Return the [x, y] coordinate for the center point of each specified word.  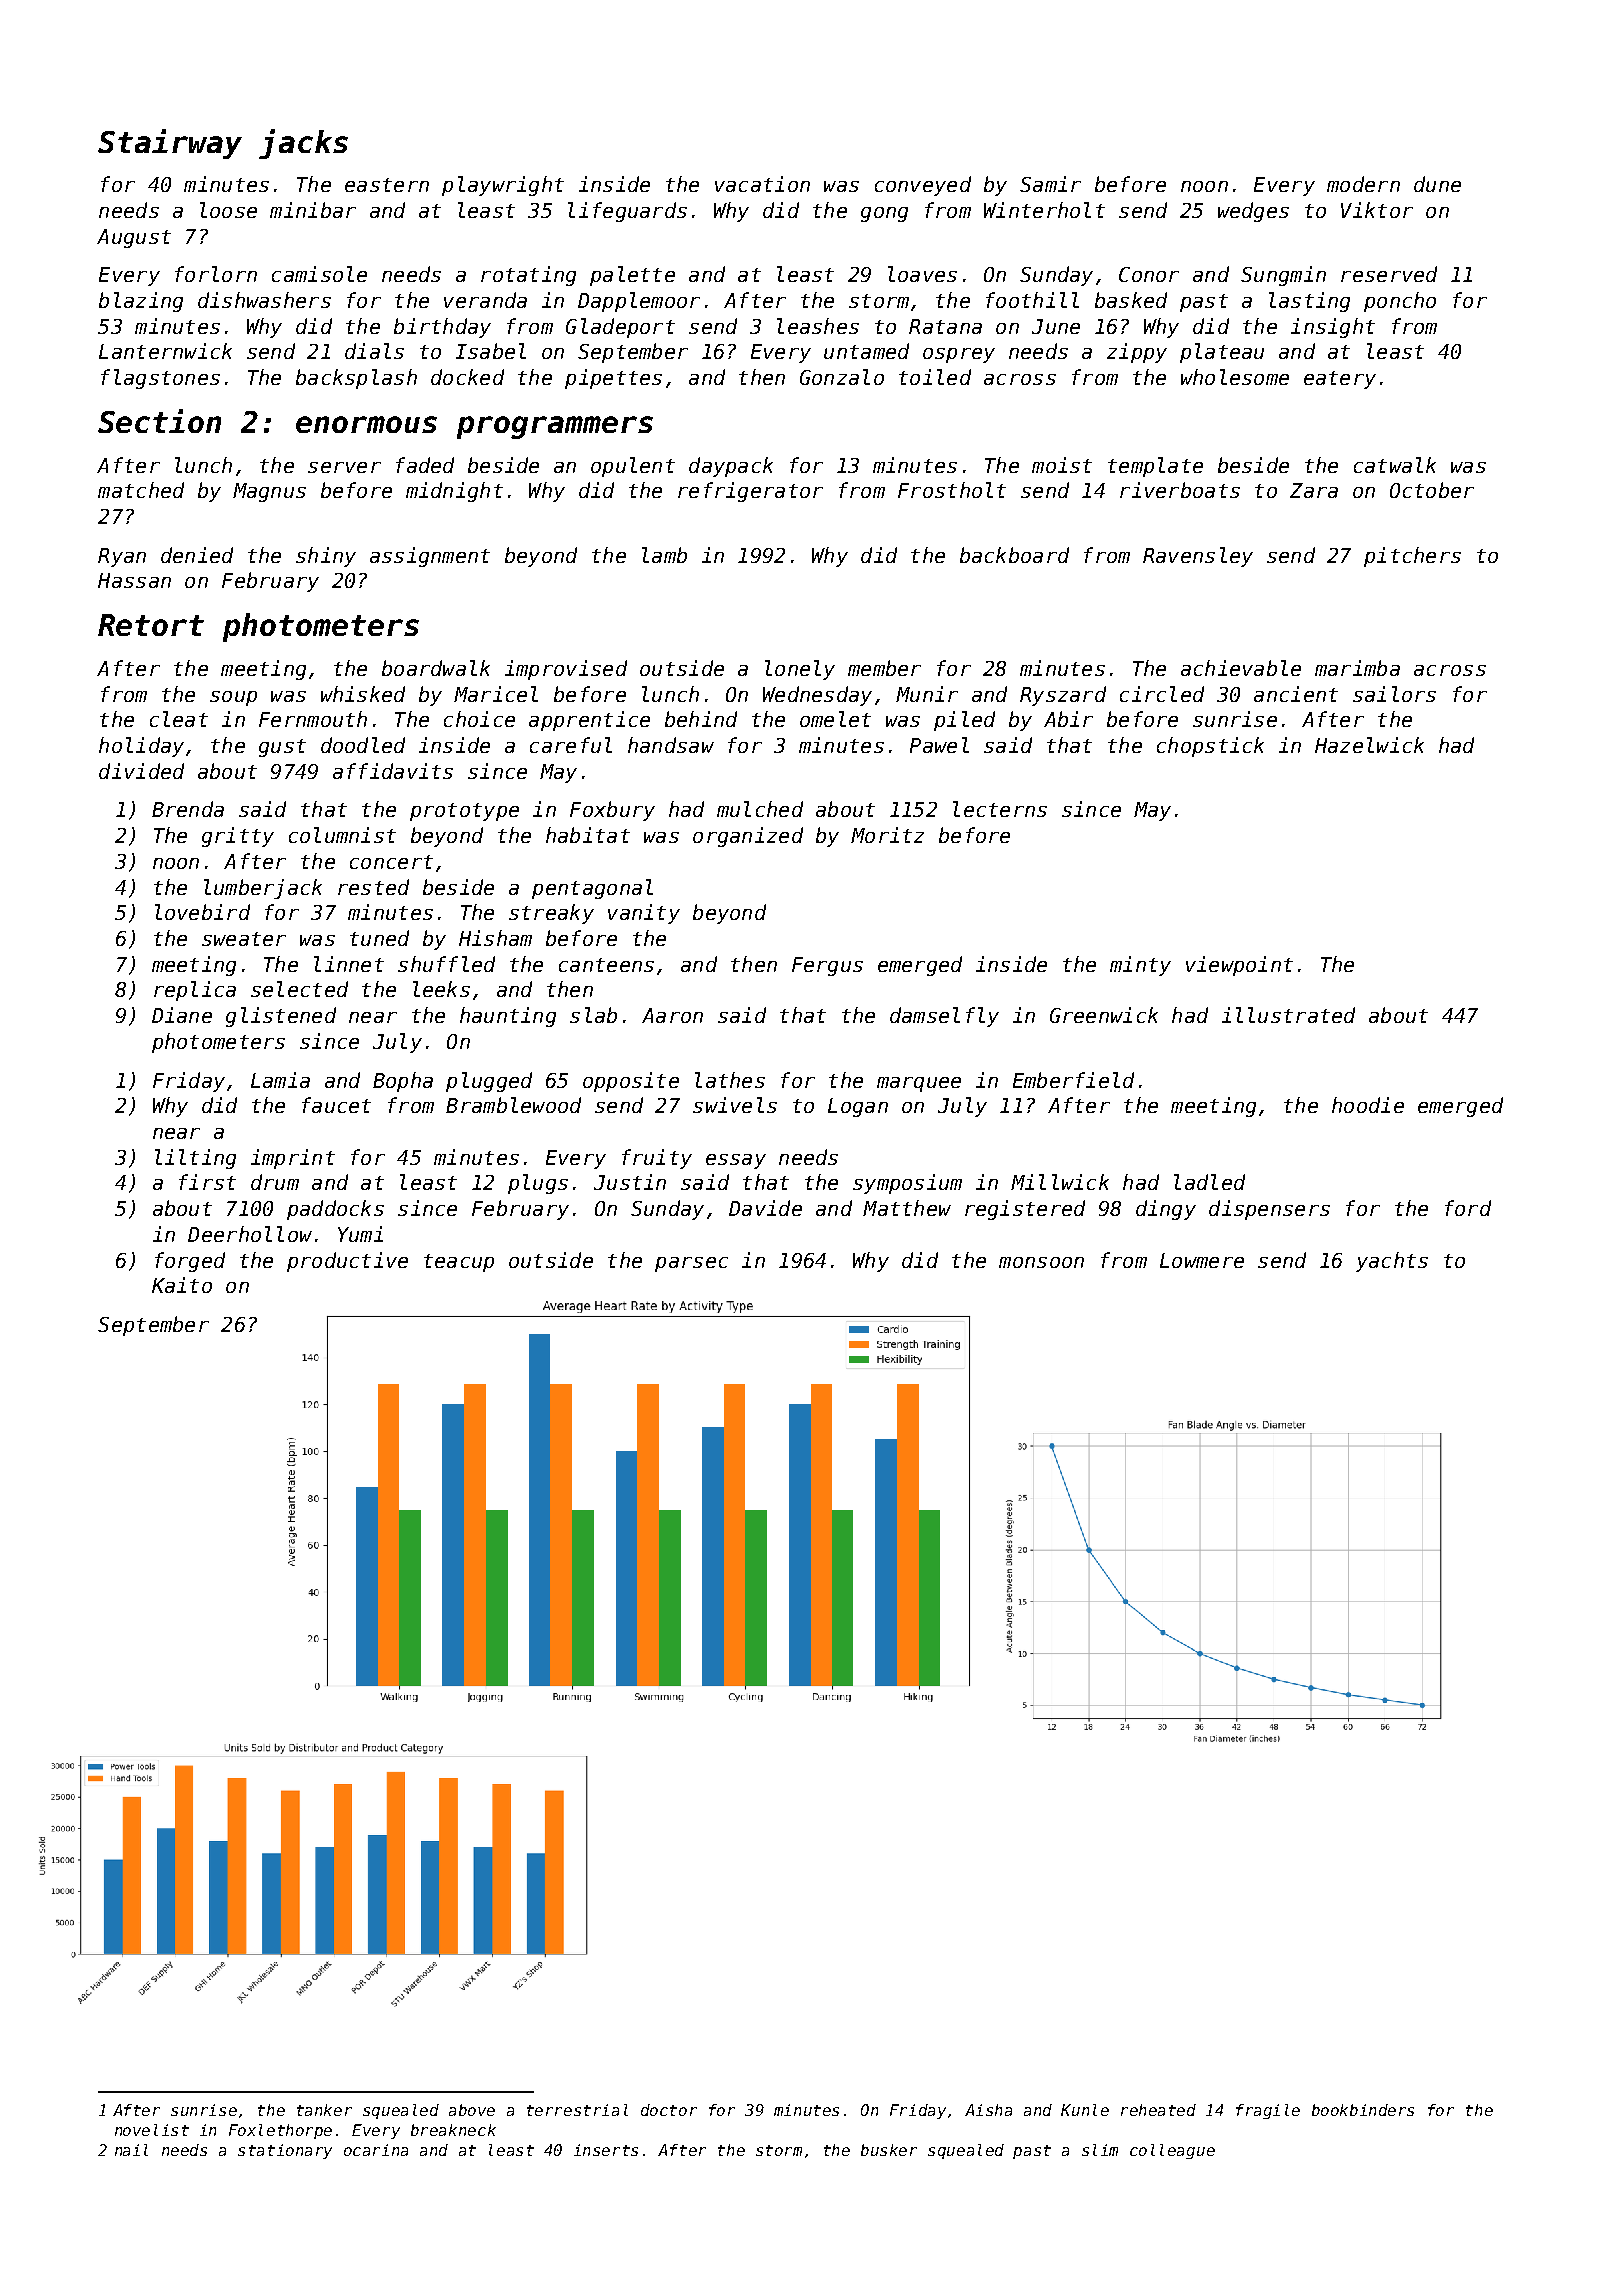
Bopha [403, 1082]
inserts [606, 2150]
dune [1437, 184]
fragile [1268, 2111]
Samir [1050, 184]
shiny [326, 557]
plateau [1222, 353]
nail [131, 2150]
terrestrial [577, 2110]
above [472, 2110]
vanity [644, 914]
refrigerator [750, 492]
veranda [485, 300]
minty [1140, 966]
